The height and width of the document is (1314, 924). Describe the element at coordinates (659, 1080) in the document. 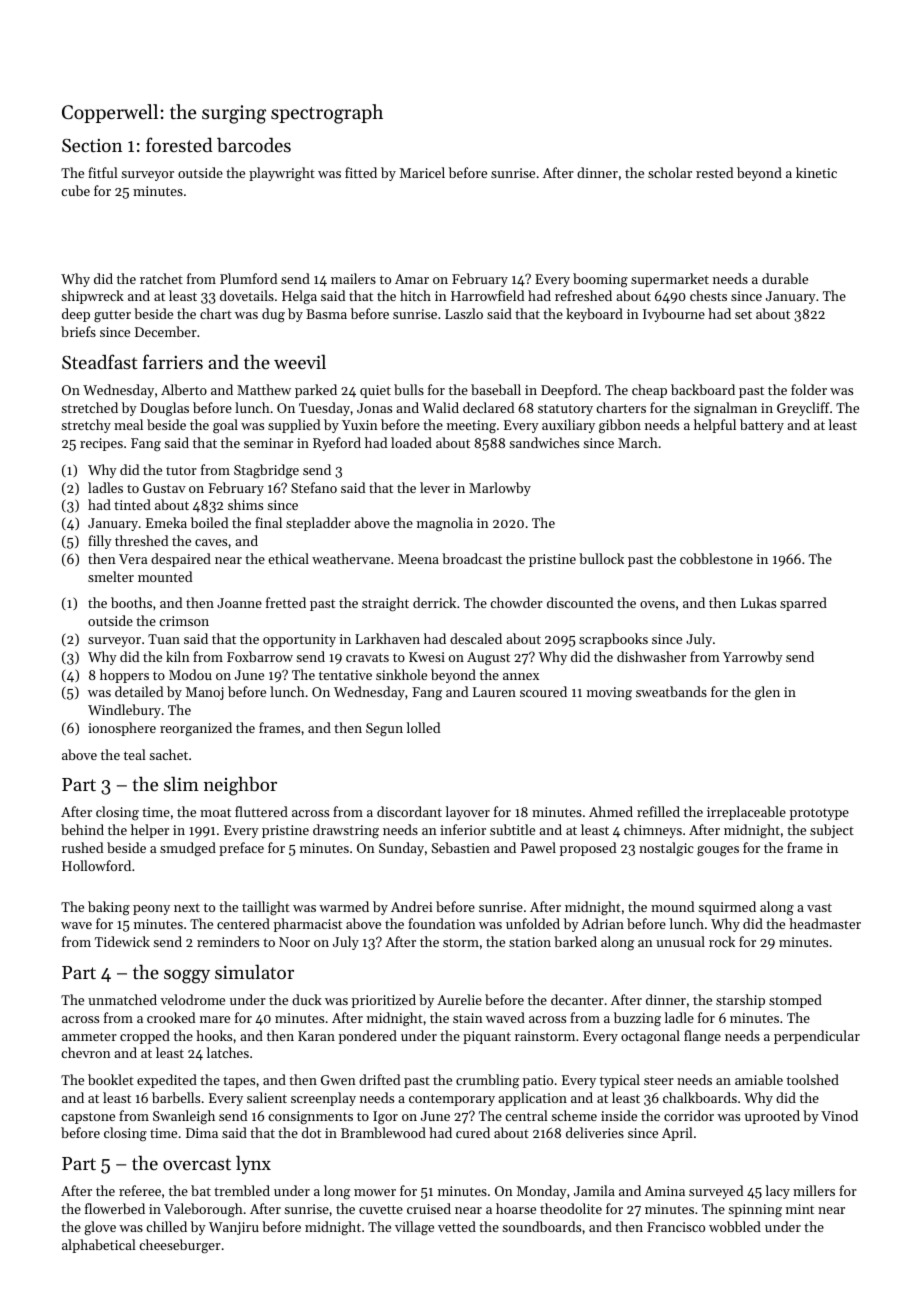

I see `steer` at that location.
